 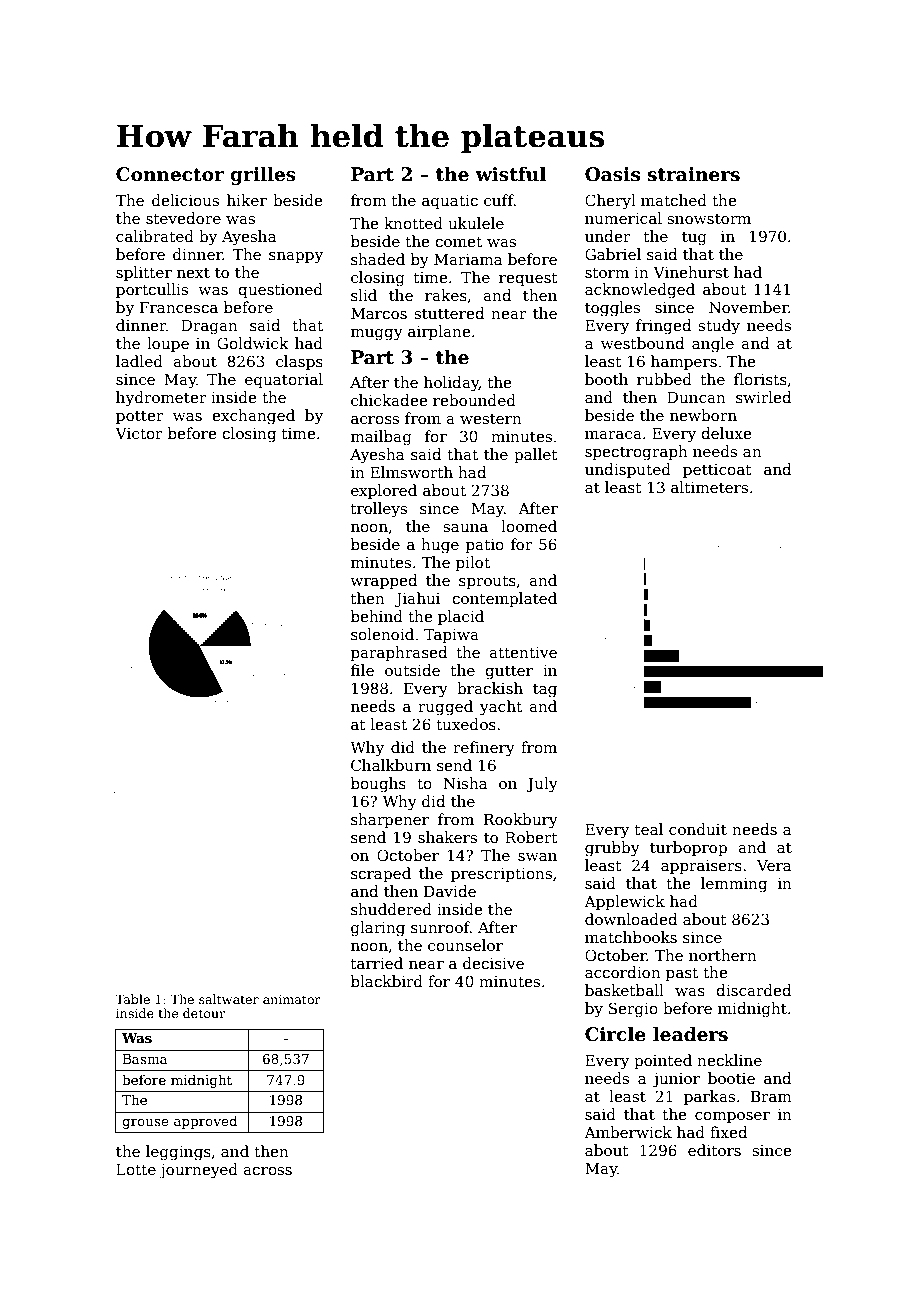 What do you see at coordinates (253, 343) in the image?
I see `Goldwick` at bounding box center [253, 343].
